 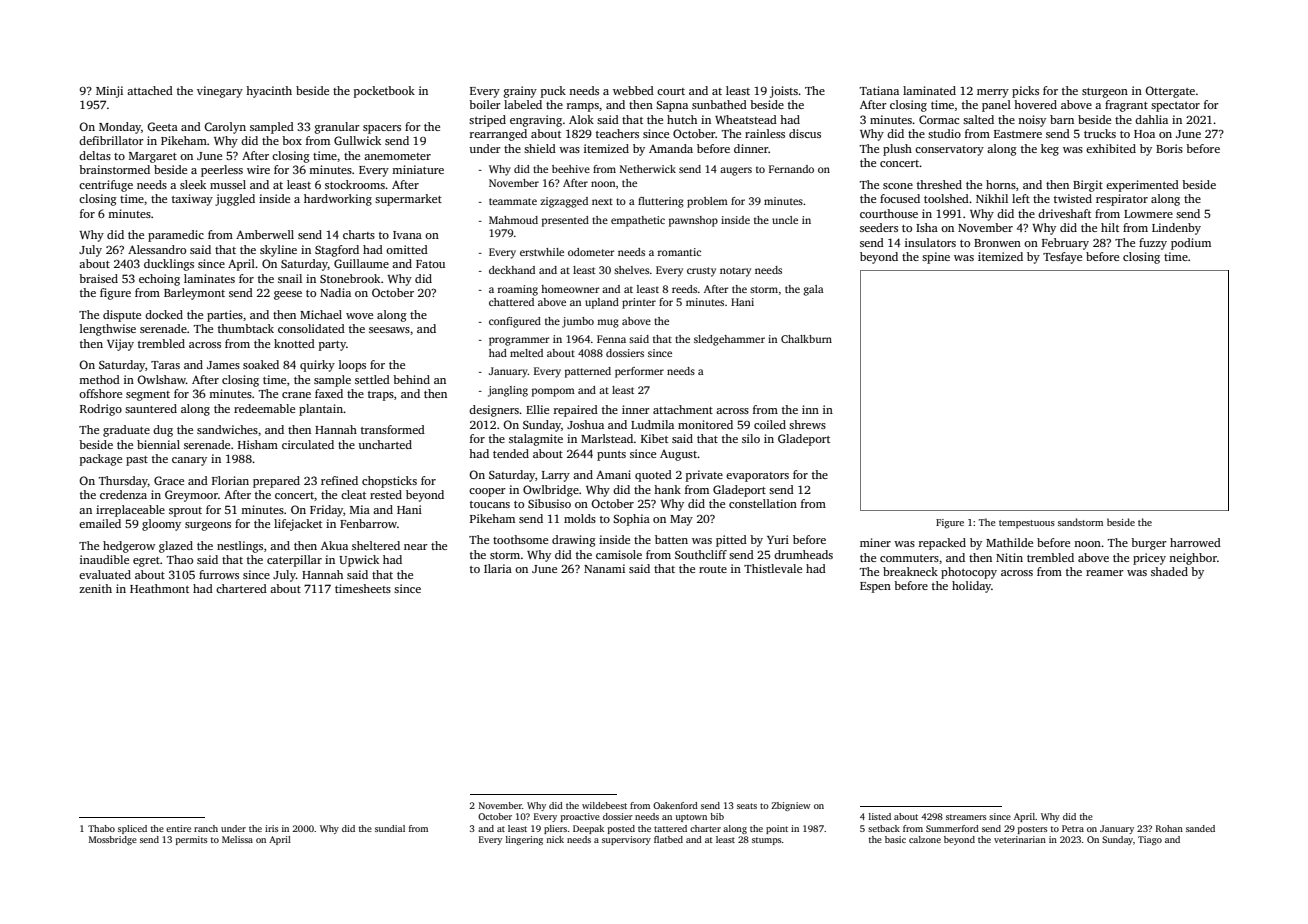 What do you see at coordinates (1149, 544) in the document?
I see `burger` at bounding box center [1149, 544].
